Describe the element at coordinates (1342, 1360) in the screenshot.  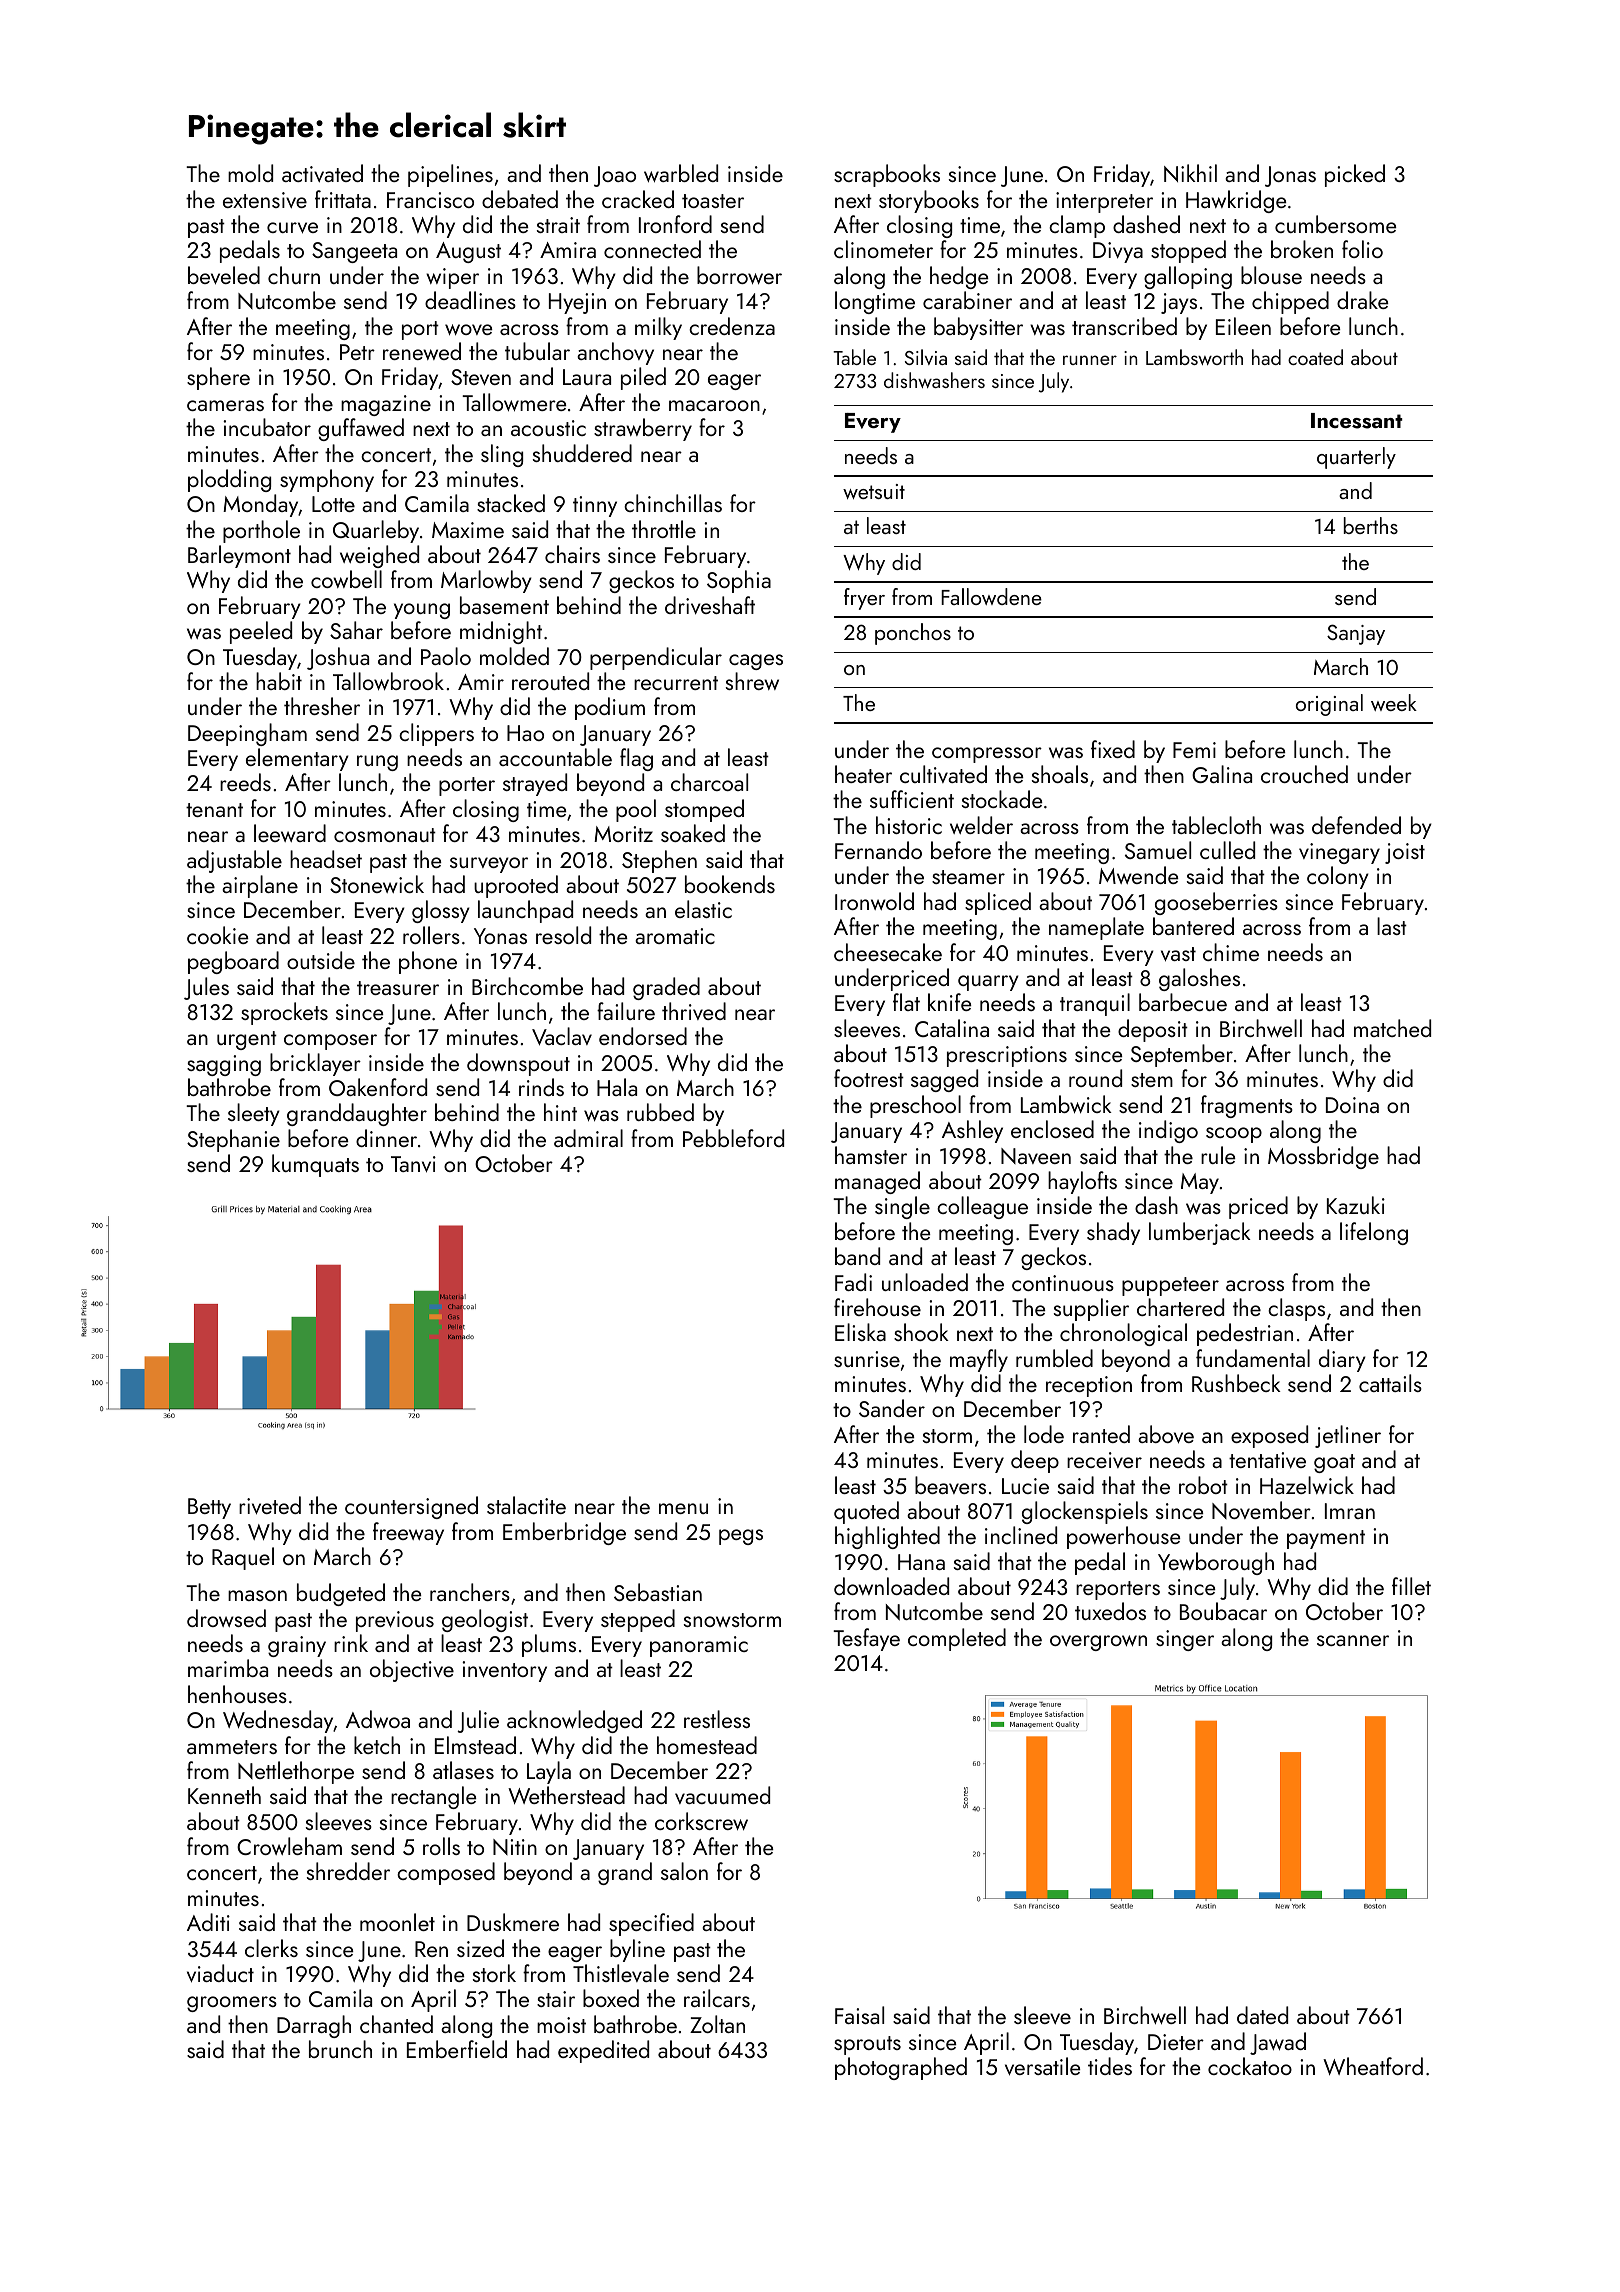
I see `diary` at that location.
